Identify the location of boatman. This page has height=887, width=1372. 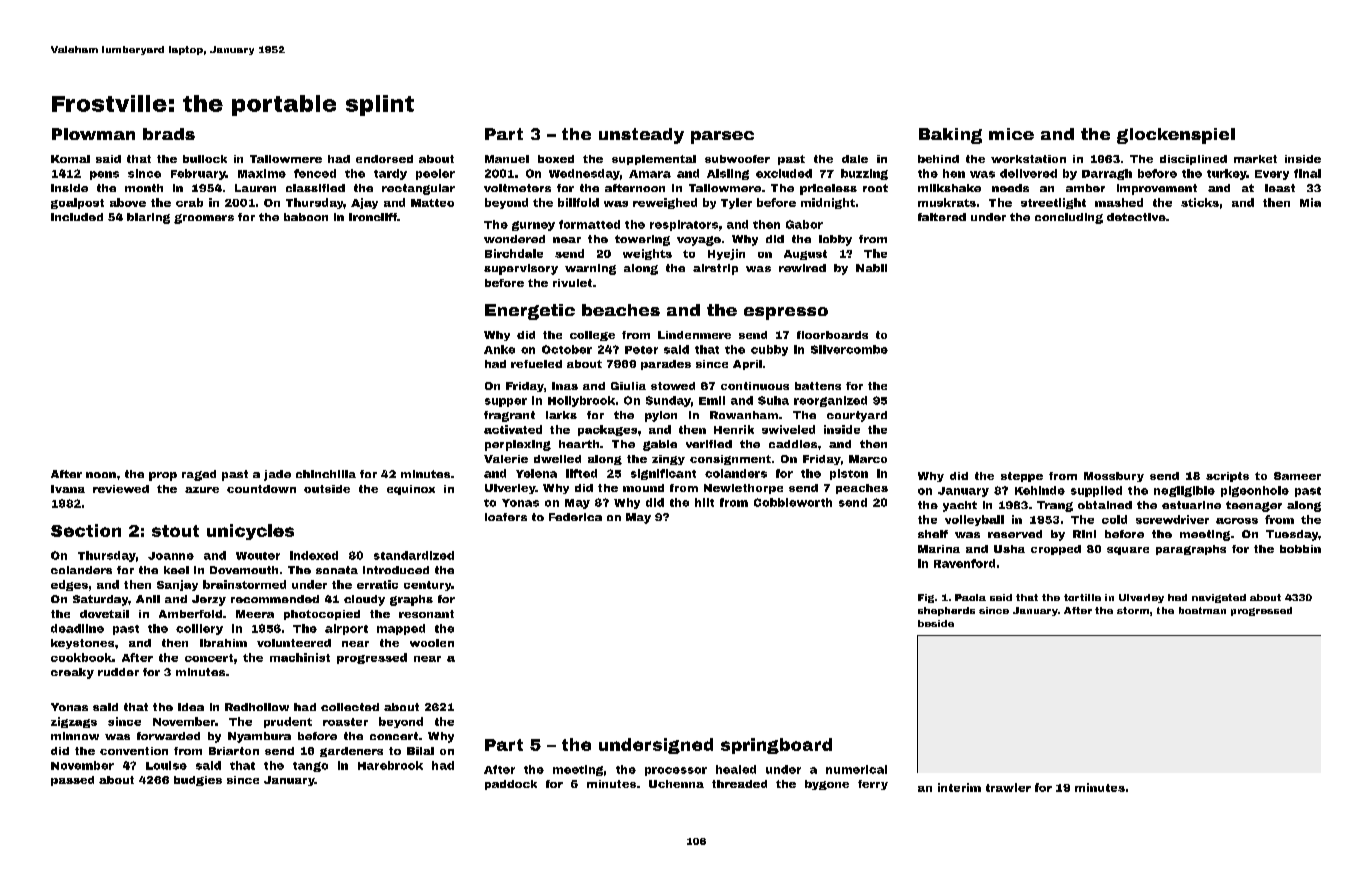
(1202, 610).
